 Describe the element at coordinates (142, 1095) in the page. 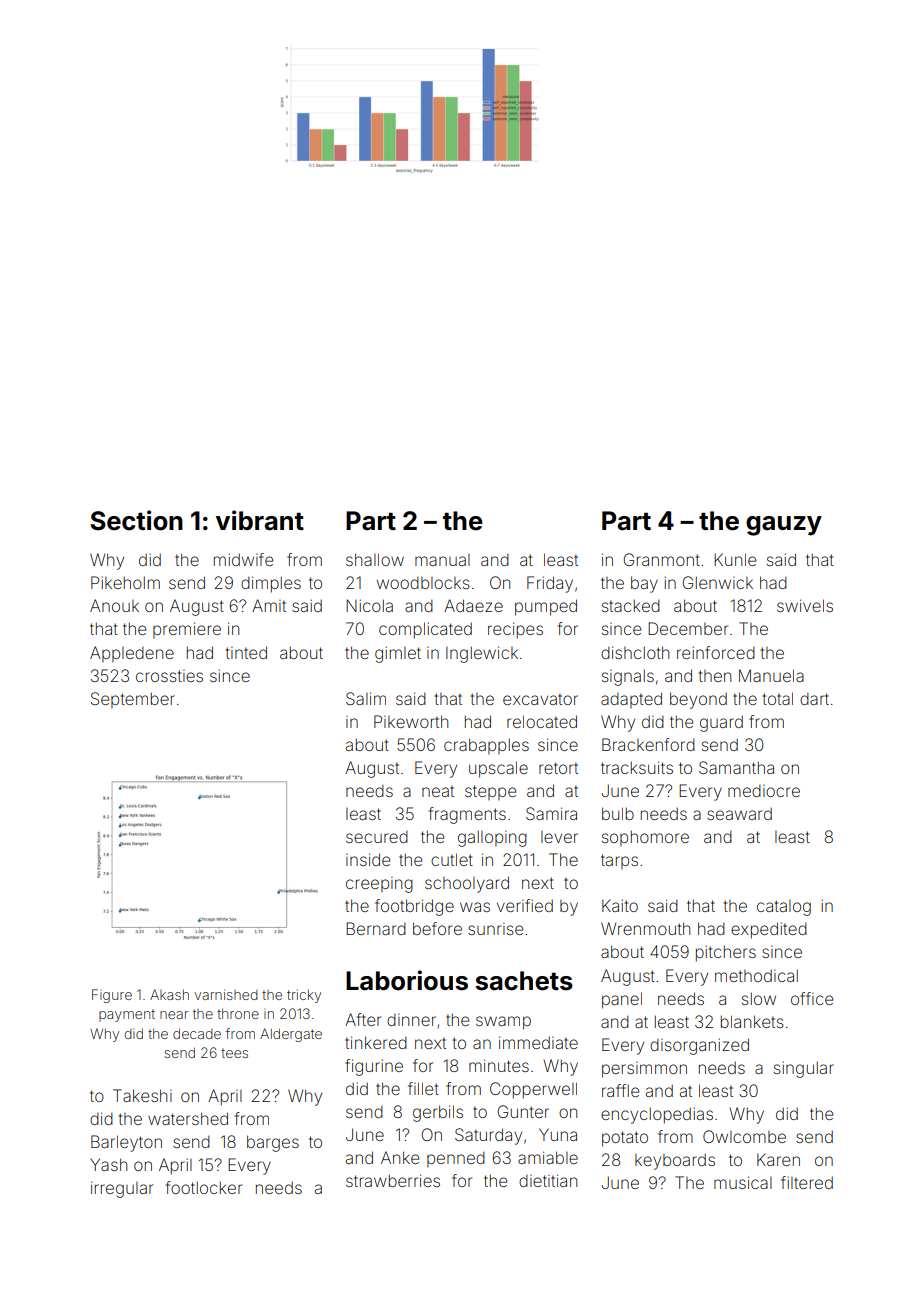

I see `Takeshi` at that location.
